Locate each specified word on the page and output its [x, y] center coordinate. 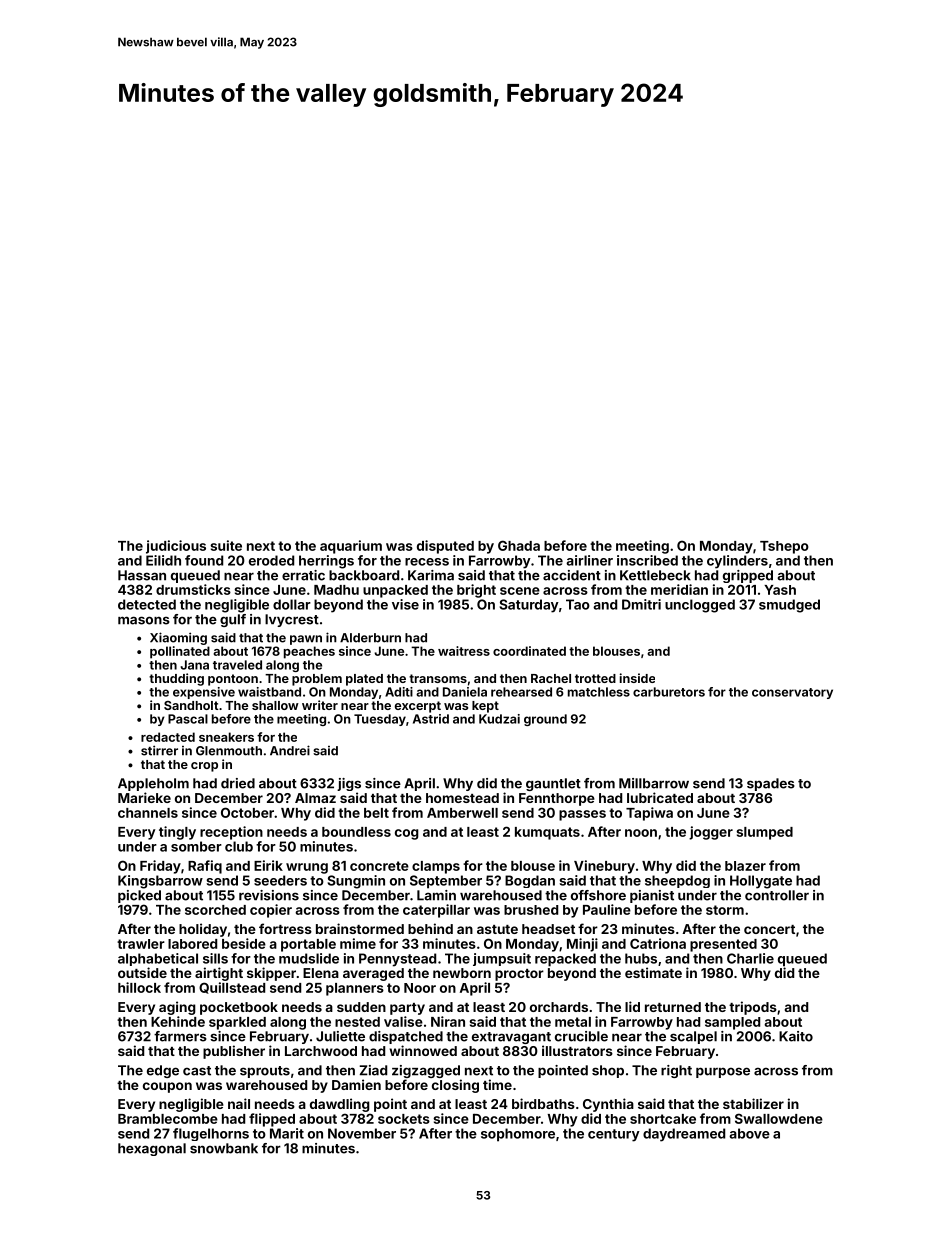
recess [427, 562]
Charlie [750, 958]
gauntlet [553, 784]
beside [244, 943]
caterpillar [436, 911]
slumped [764, 833]
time [497, 1084]
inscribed [647, 560]
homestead [462, 798]
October [247, 812]
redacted [168, 737]
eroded [271, 560]
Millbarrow [654, 783]
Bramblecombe [168, 1119]
